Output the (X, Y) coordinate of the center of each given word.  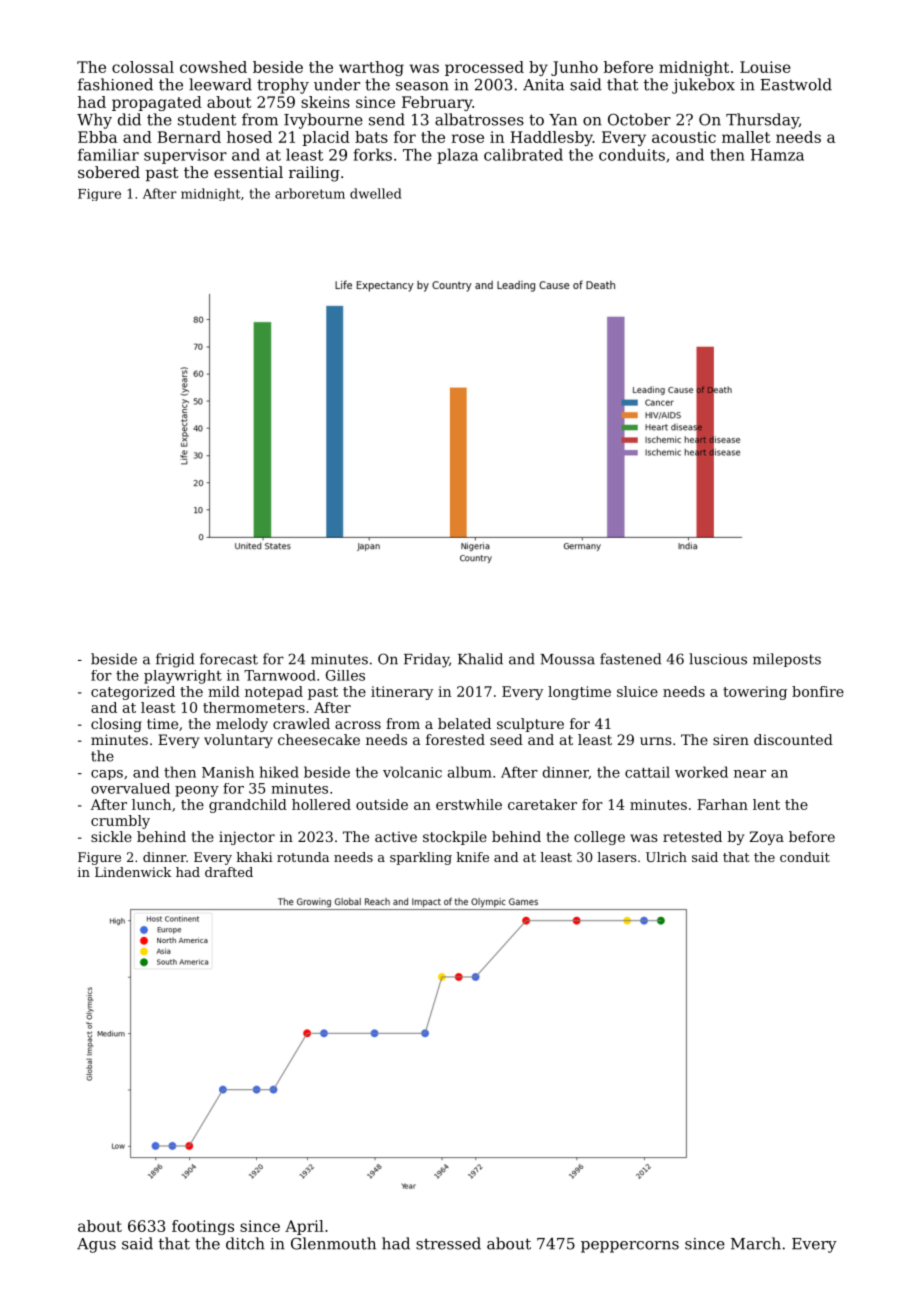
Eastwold (796, 84)
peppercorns (630, 1247)
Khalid (480, 659)
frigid (175, 660)
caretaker (542, 804)
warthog (371, 68)
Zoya (766, 838)
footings (203, 1227)
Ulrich (666, 857)
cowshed (213, 67)
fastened (630, 659)
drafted (229, 872)
